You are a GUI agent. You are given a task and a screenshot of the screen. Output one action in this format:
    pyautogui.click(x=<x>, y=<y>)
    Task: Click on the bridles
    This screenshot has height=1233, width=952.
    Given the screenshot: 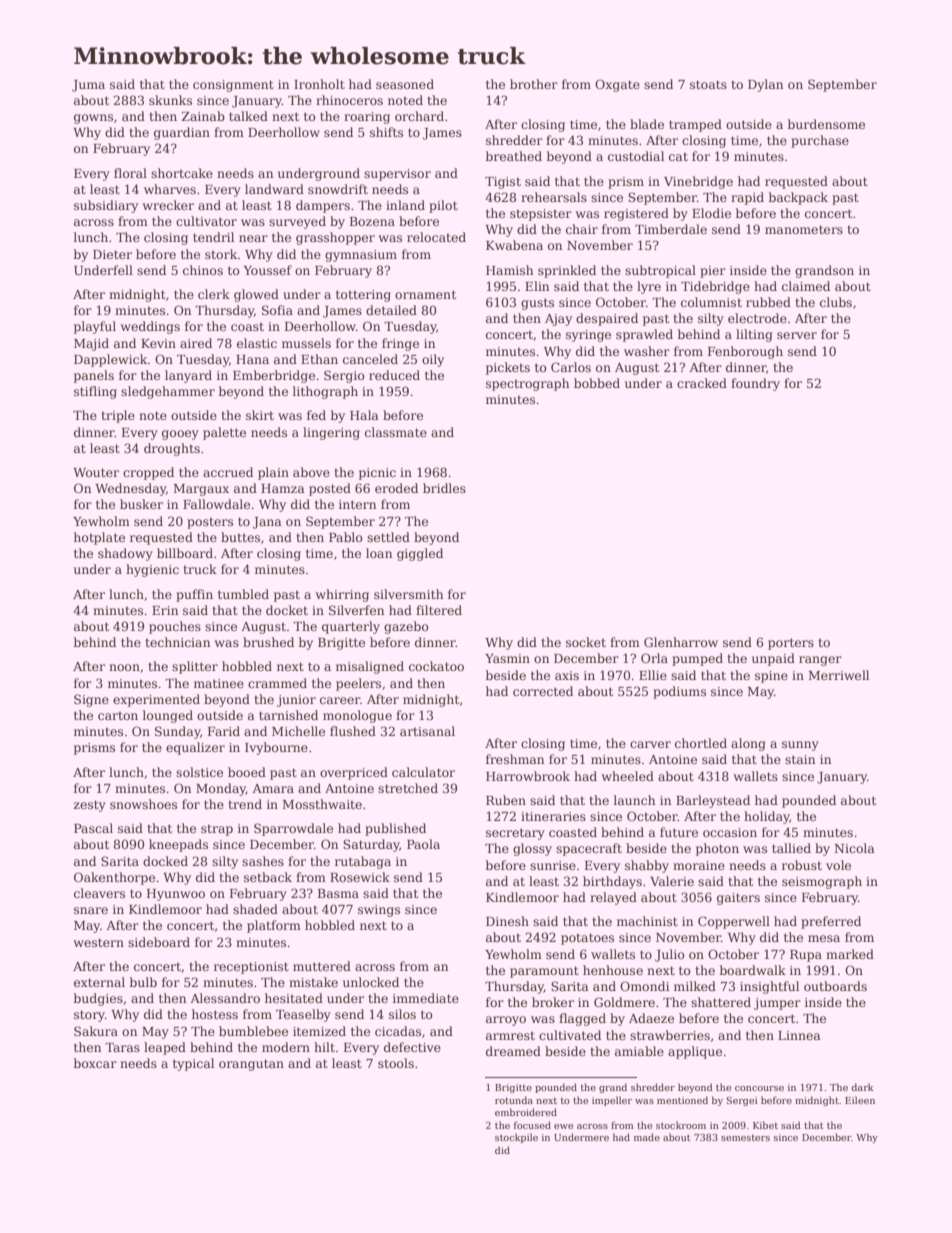 What is the action you would take?
    pyautogui.click(x=444, y=488)
